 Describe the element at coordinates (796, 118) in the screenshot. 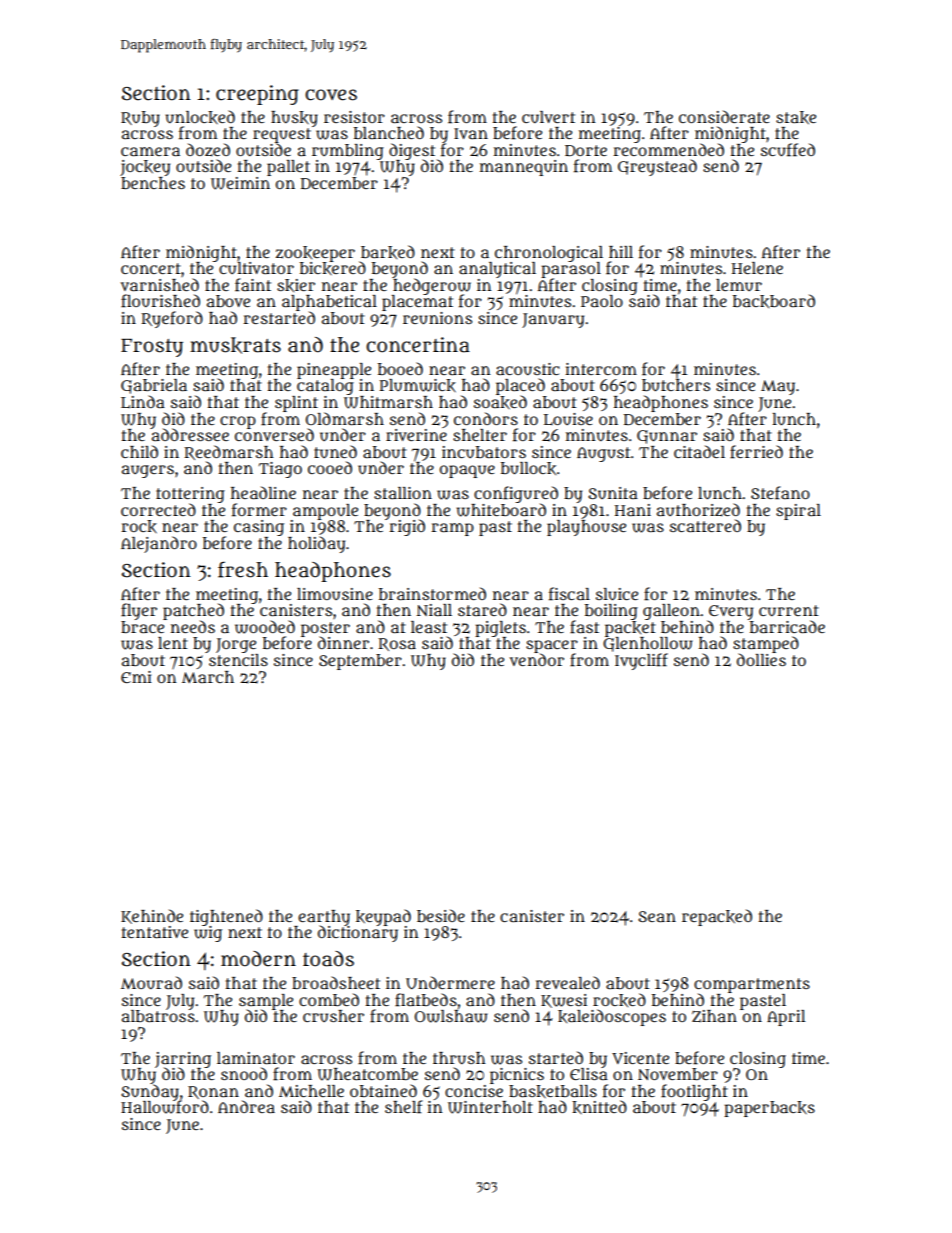

I see `stake` at that location.
